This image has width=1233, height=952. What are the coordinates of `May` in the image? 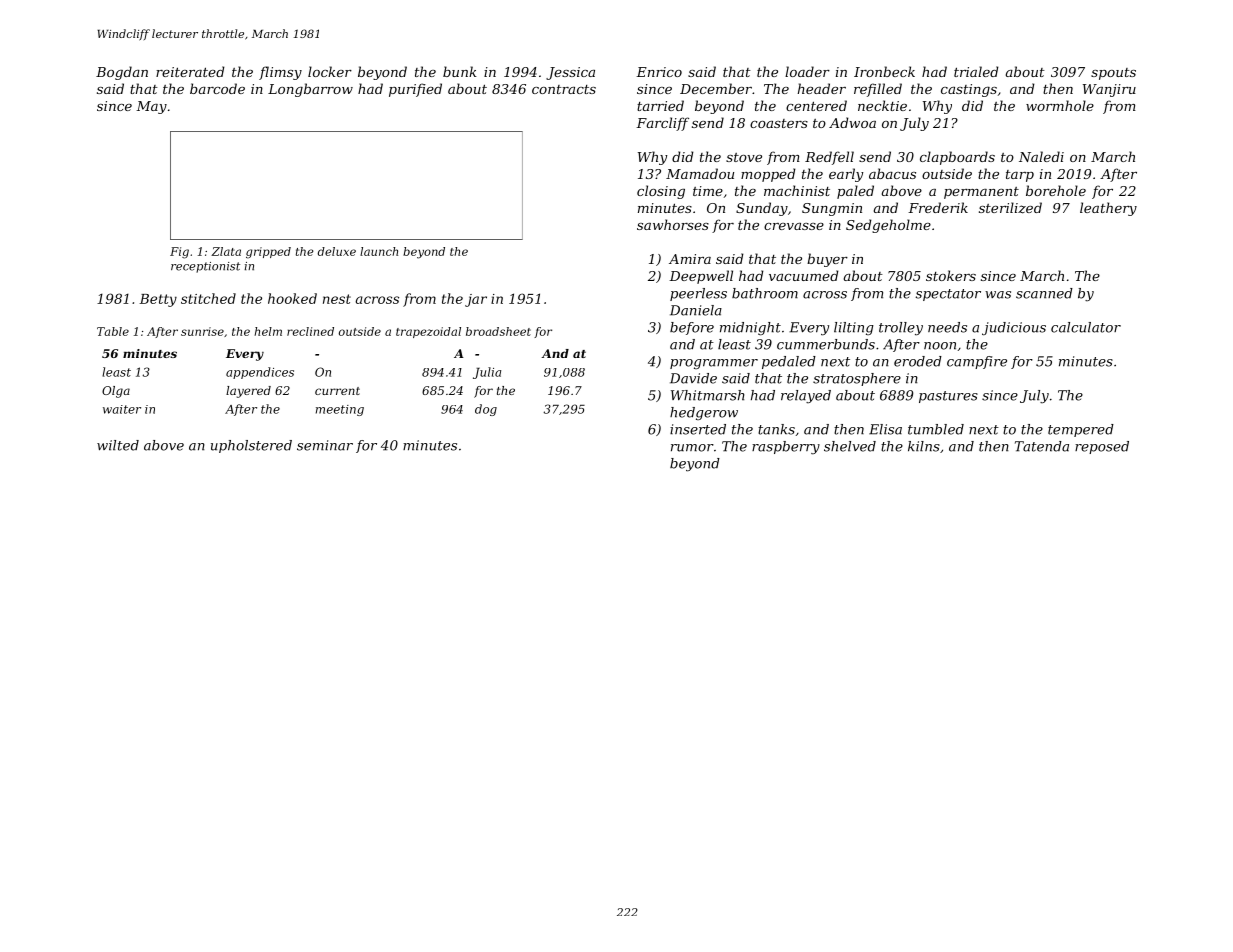 It's located at (151, 107).
